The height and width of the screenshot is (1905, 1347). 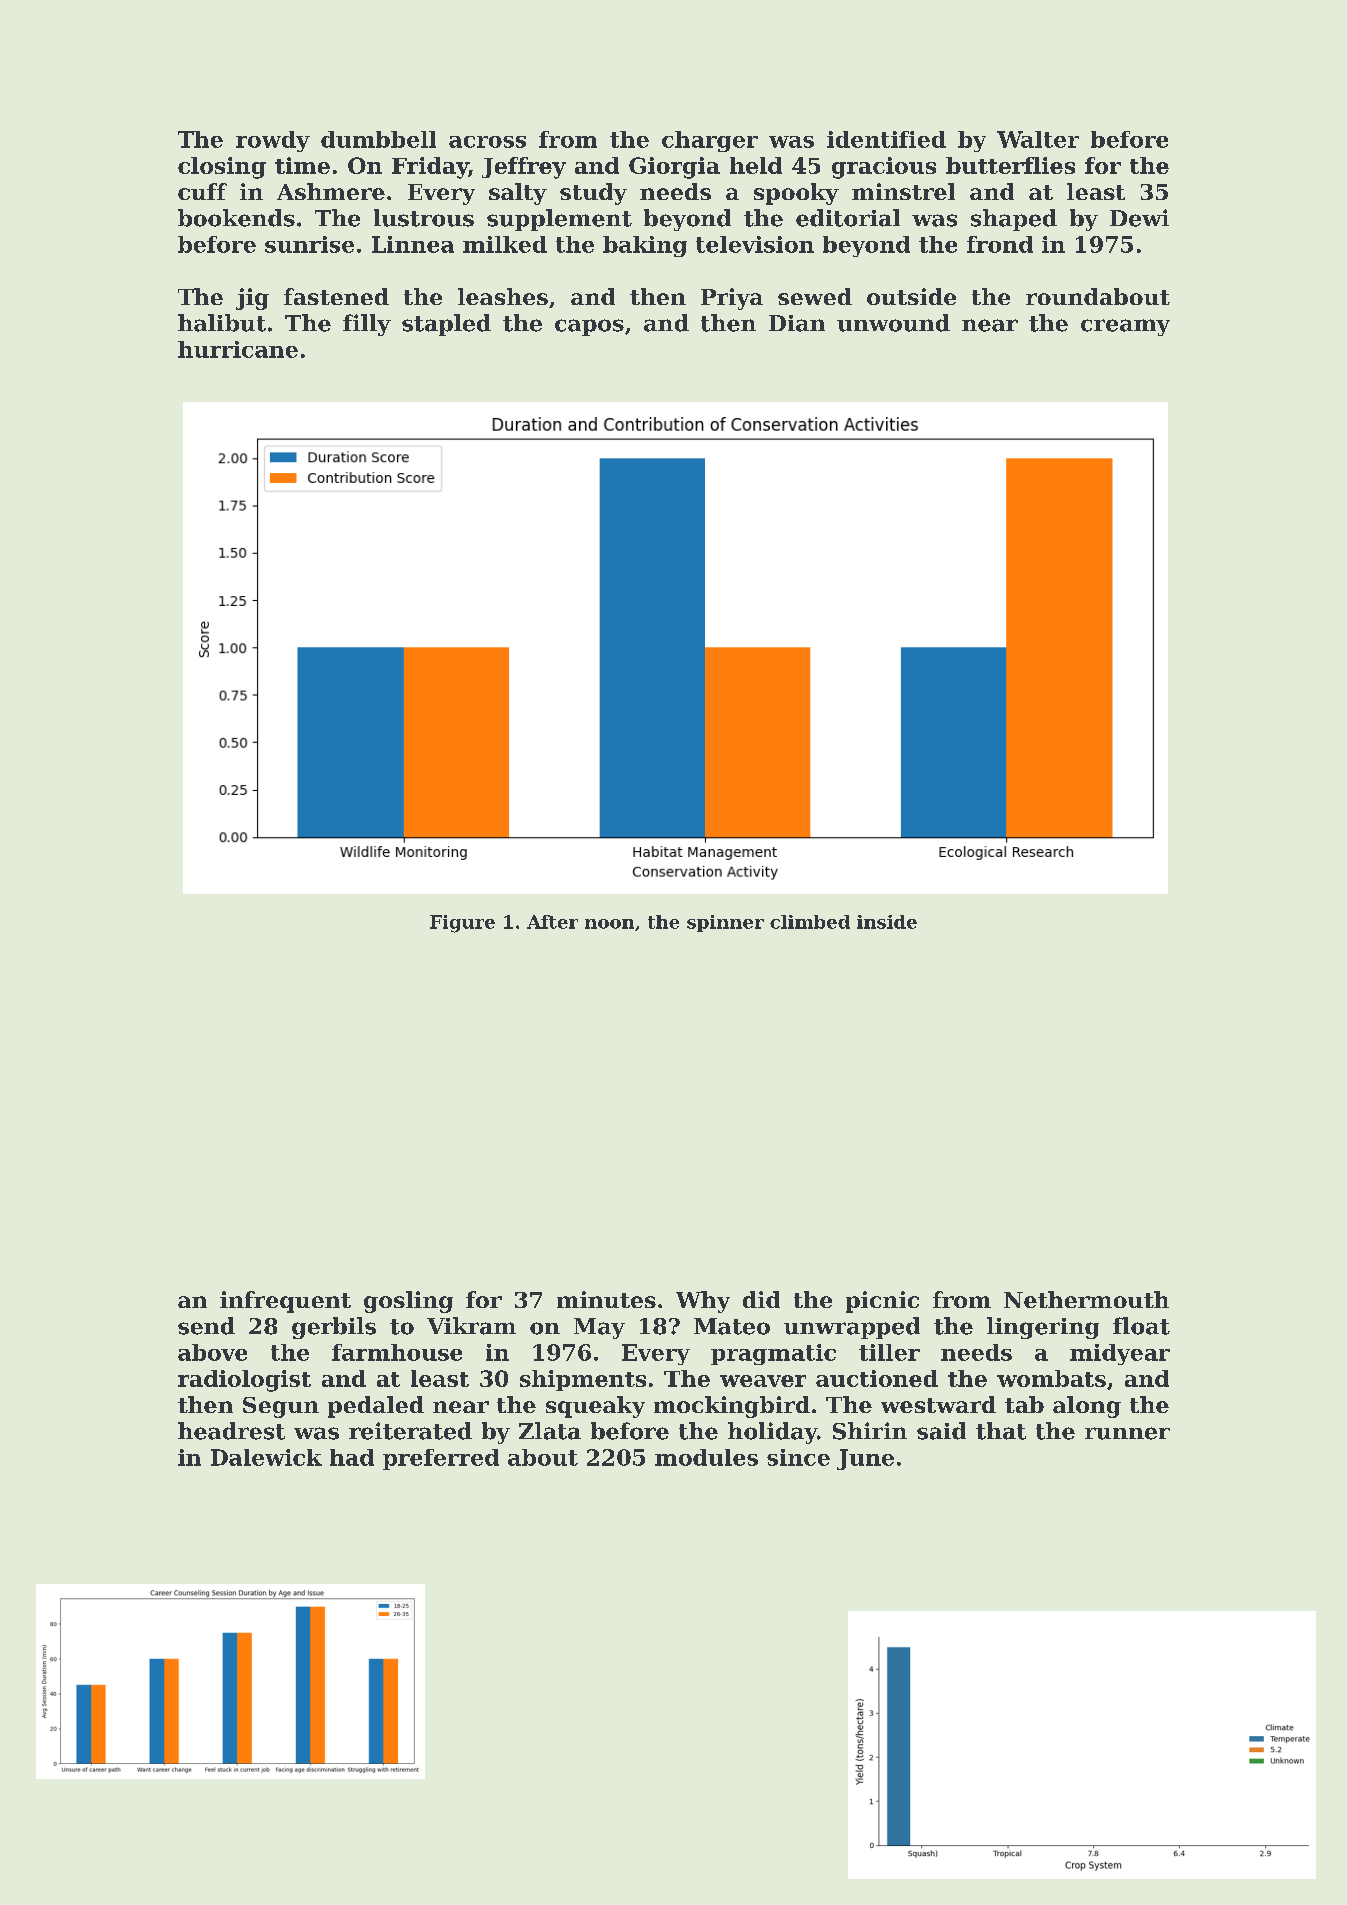 I want to click on Figure, so click(x=462, y=924).
